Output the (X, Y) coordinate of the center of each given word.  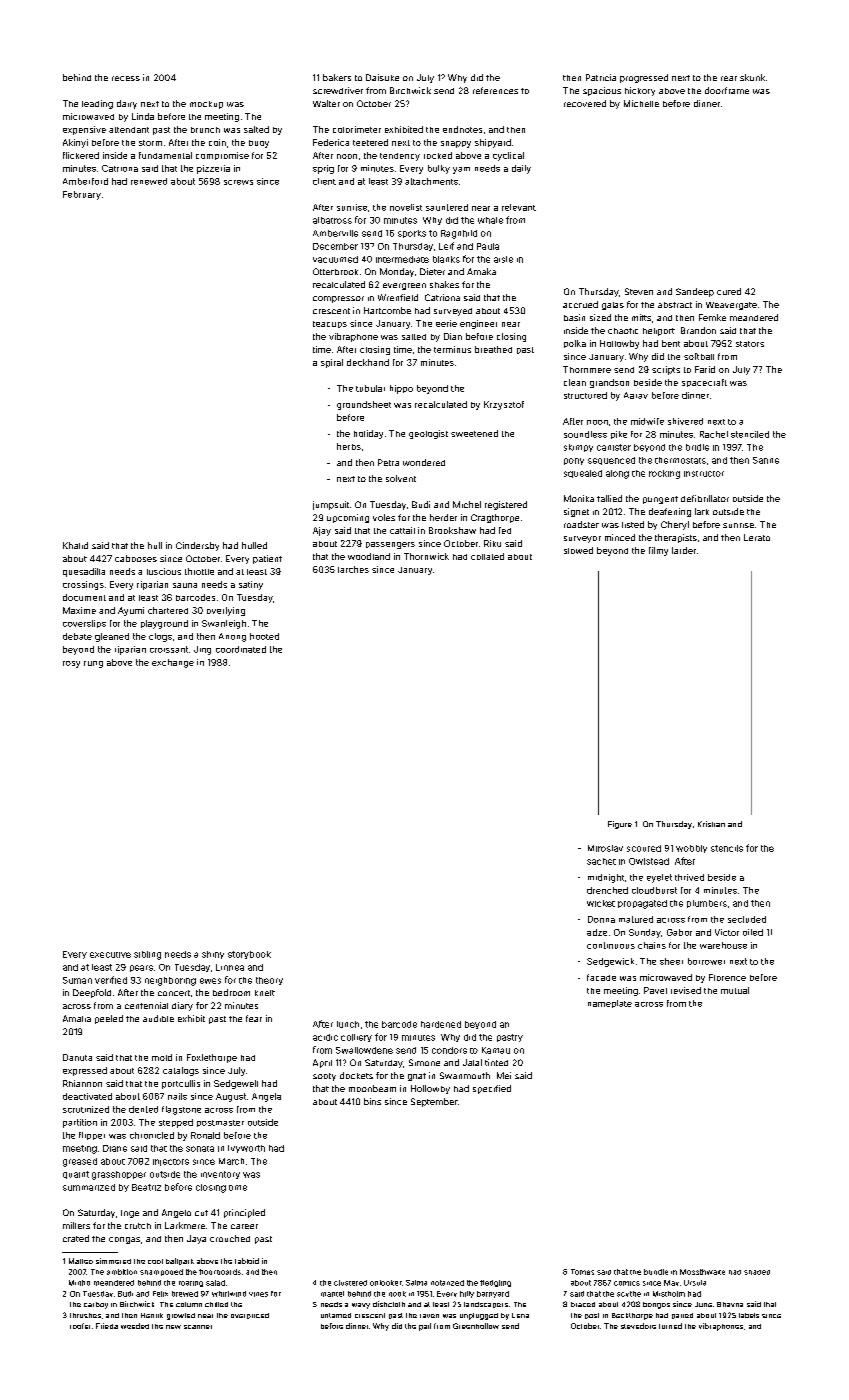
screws (238, 182)
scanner (198, 1327)
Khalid (75, 545)
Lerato (757, 537)
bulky (439, 169)
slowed (578, 550)
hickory (640, 91)
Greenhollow (476, 1326)
